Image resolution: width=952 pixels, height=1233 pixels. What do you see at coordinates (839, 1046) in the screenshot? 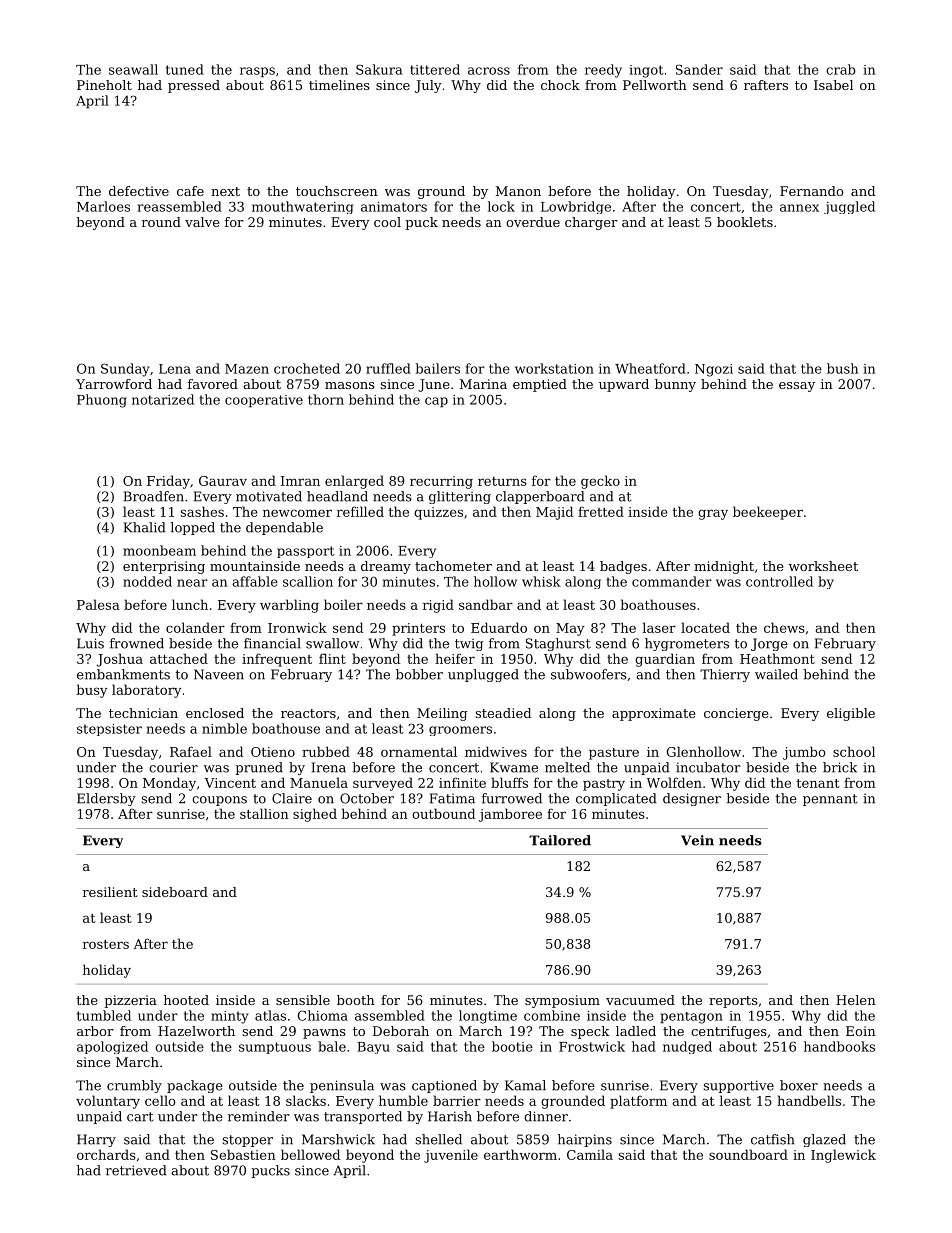
I see `handbooks` at bounding box center [839, 1046].
